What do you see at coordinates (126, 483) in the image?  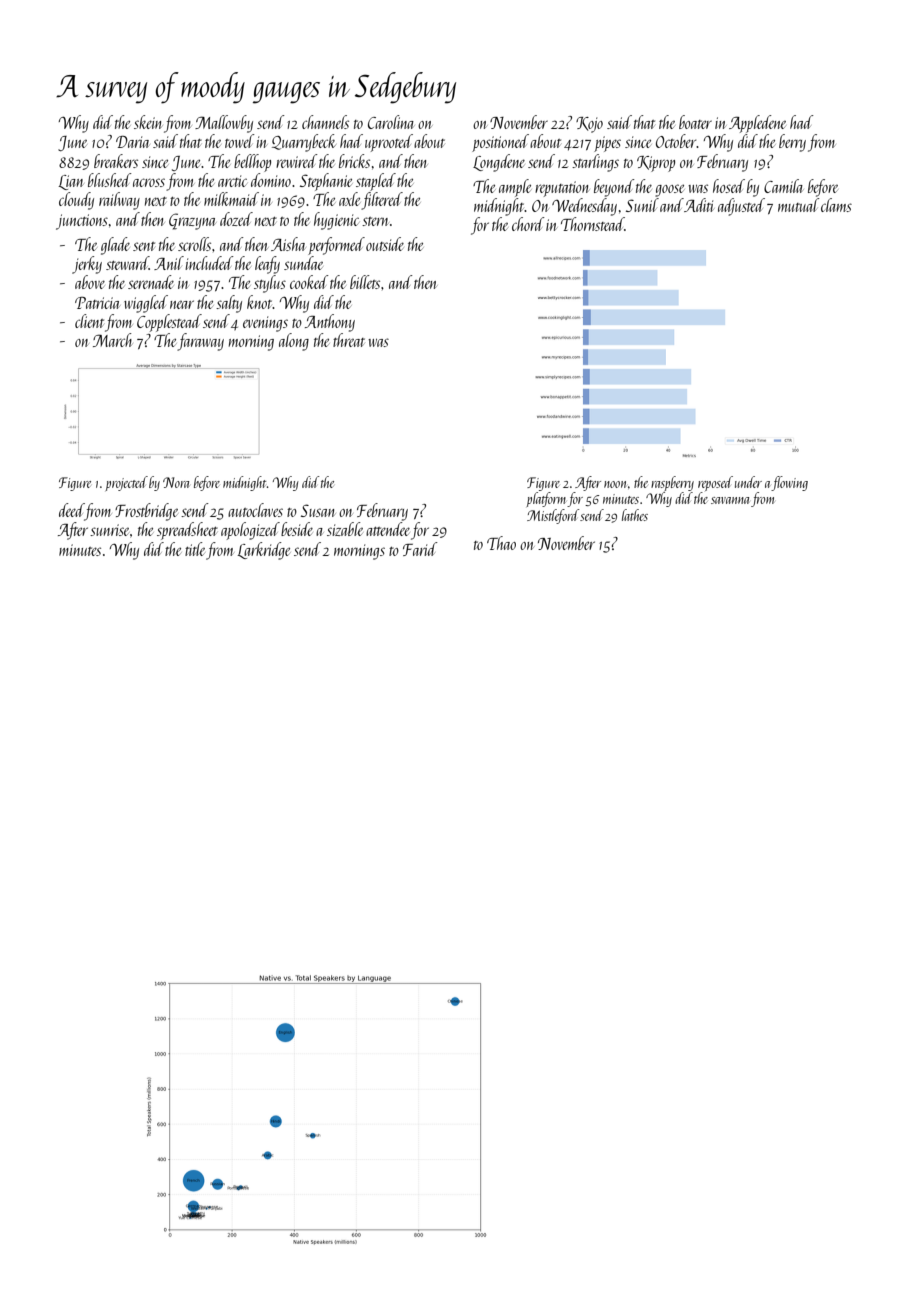 I see `projected` at bounding box center [126, 483].
